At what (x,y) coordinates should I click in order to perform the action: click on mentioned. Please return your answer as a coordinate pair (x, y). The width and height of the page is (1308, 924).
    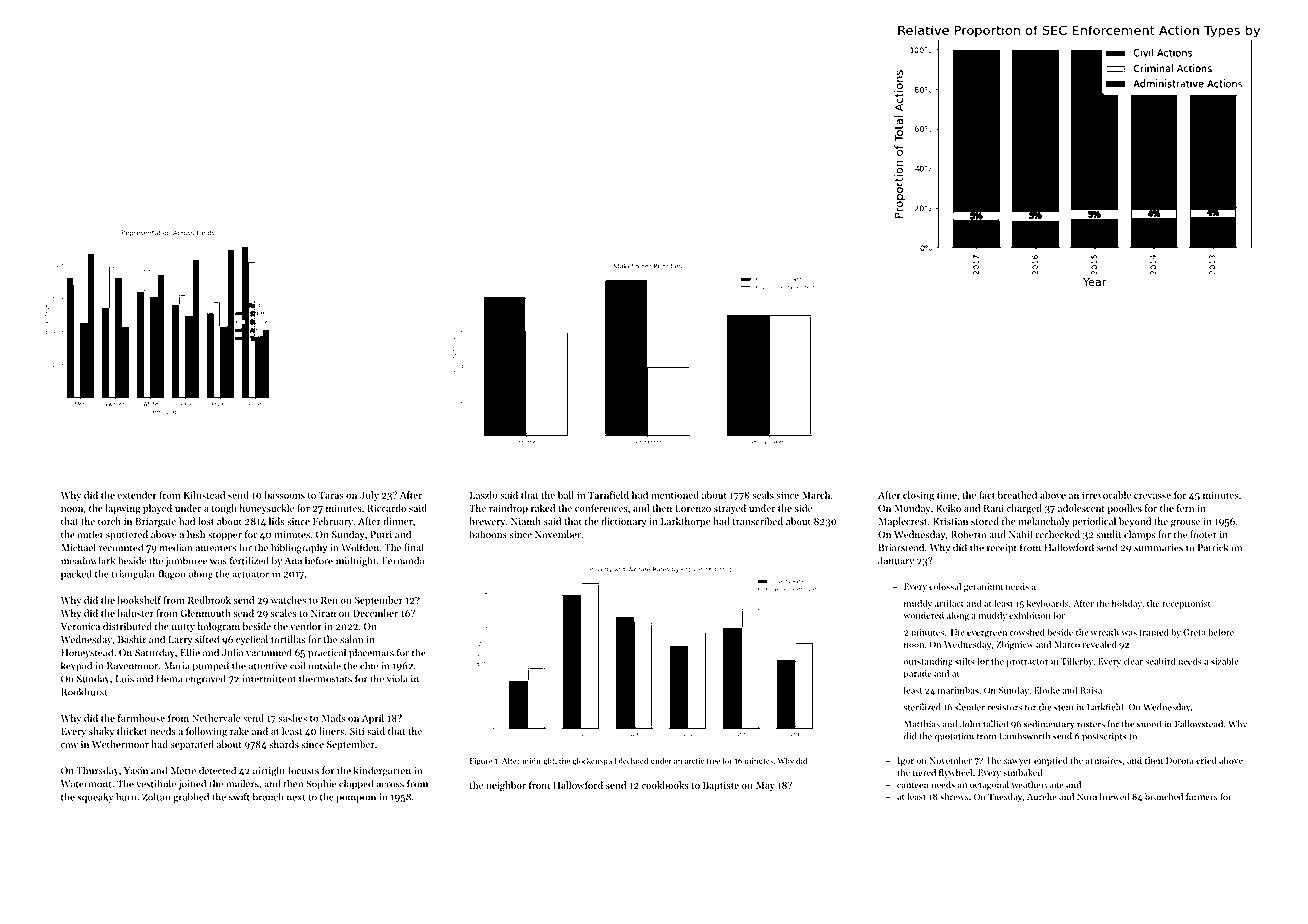
    Looking at the image, I should click on (675, 495).
